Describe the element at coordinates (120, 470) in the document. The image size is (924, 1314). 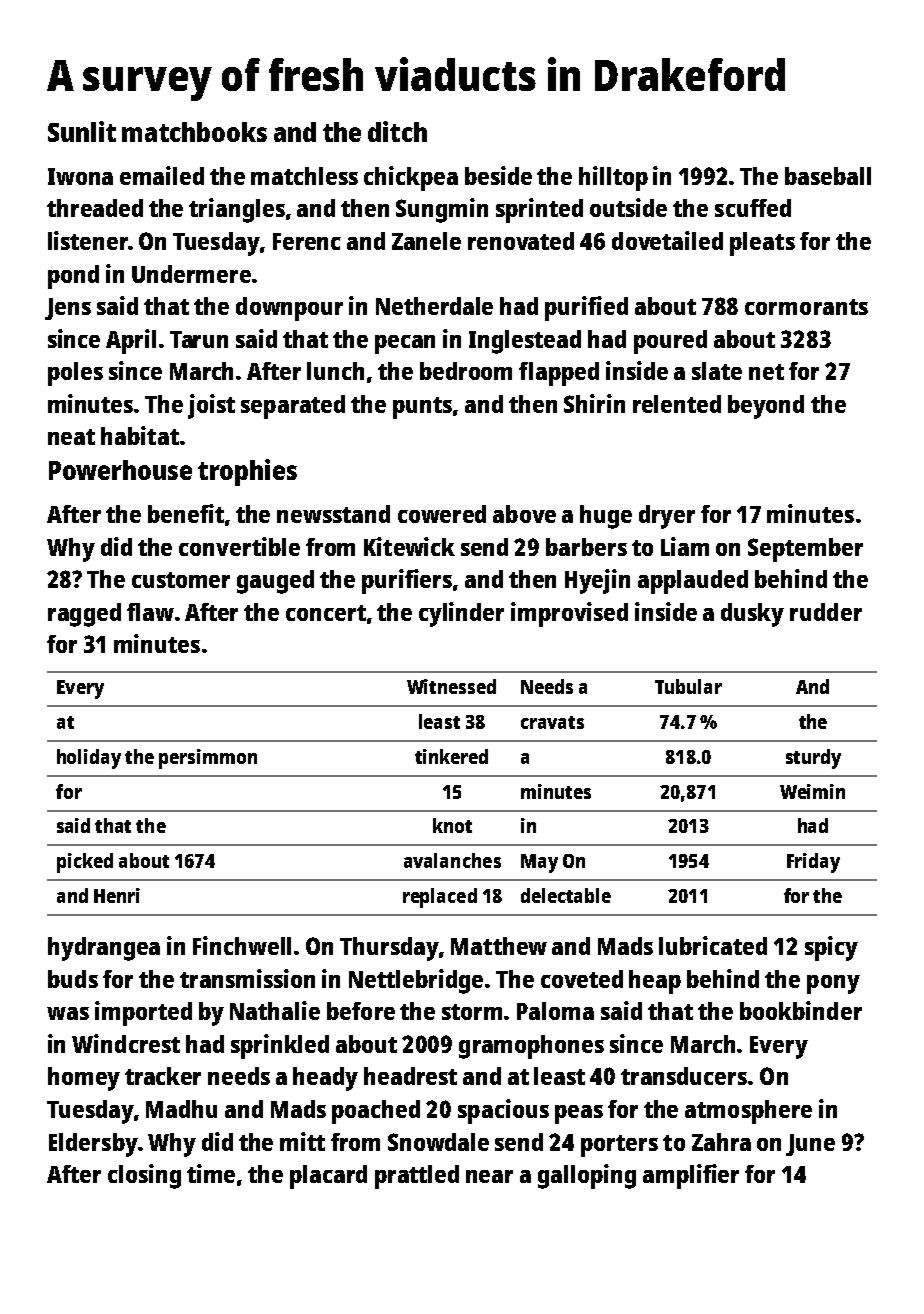
I see `Powerhouse` at that location.
